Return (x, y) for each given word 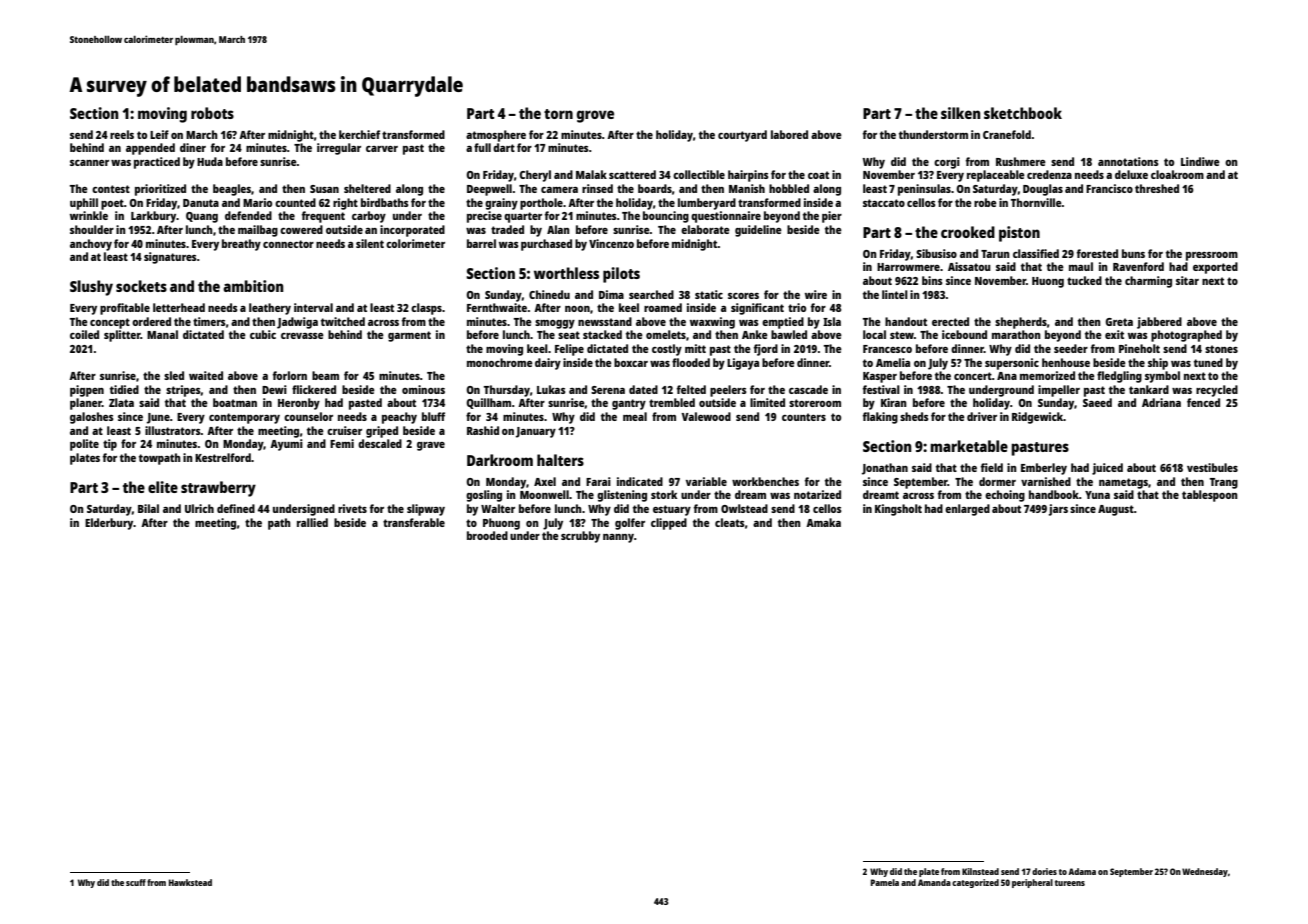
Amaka (823, 522)
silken (960, 113)
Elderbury (109, 524)
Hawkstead (190, 882)
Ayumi (286, 445)
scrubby (580, 537)
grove (595, 116)
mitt (695, 348)
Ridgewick (1038, 418)
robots (212, 113)
